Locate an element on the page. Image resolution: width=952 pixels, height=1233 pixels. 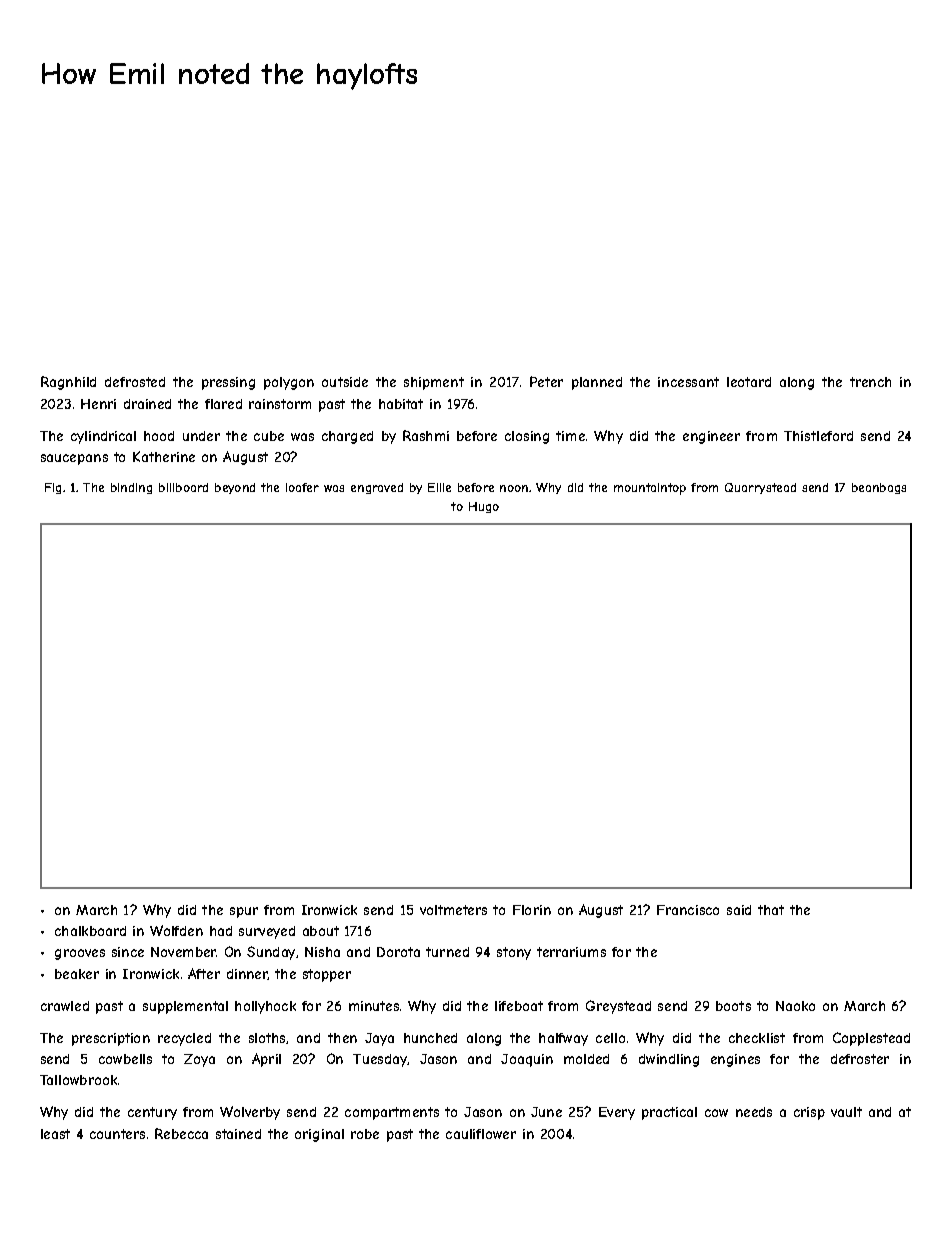
Hugo is located at coordinates (484, 507).
